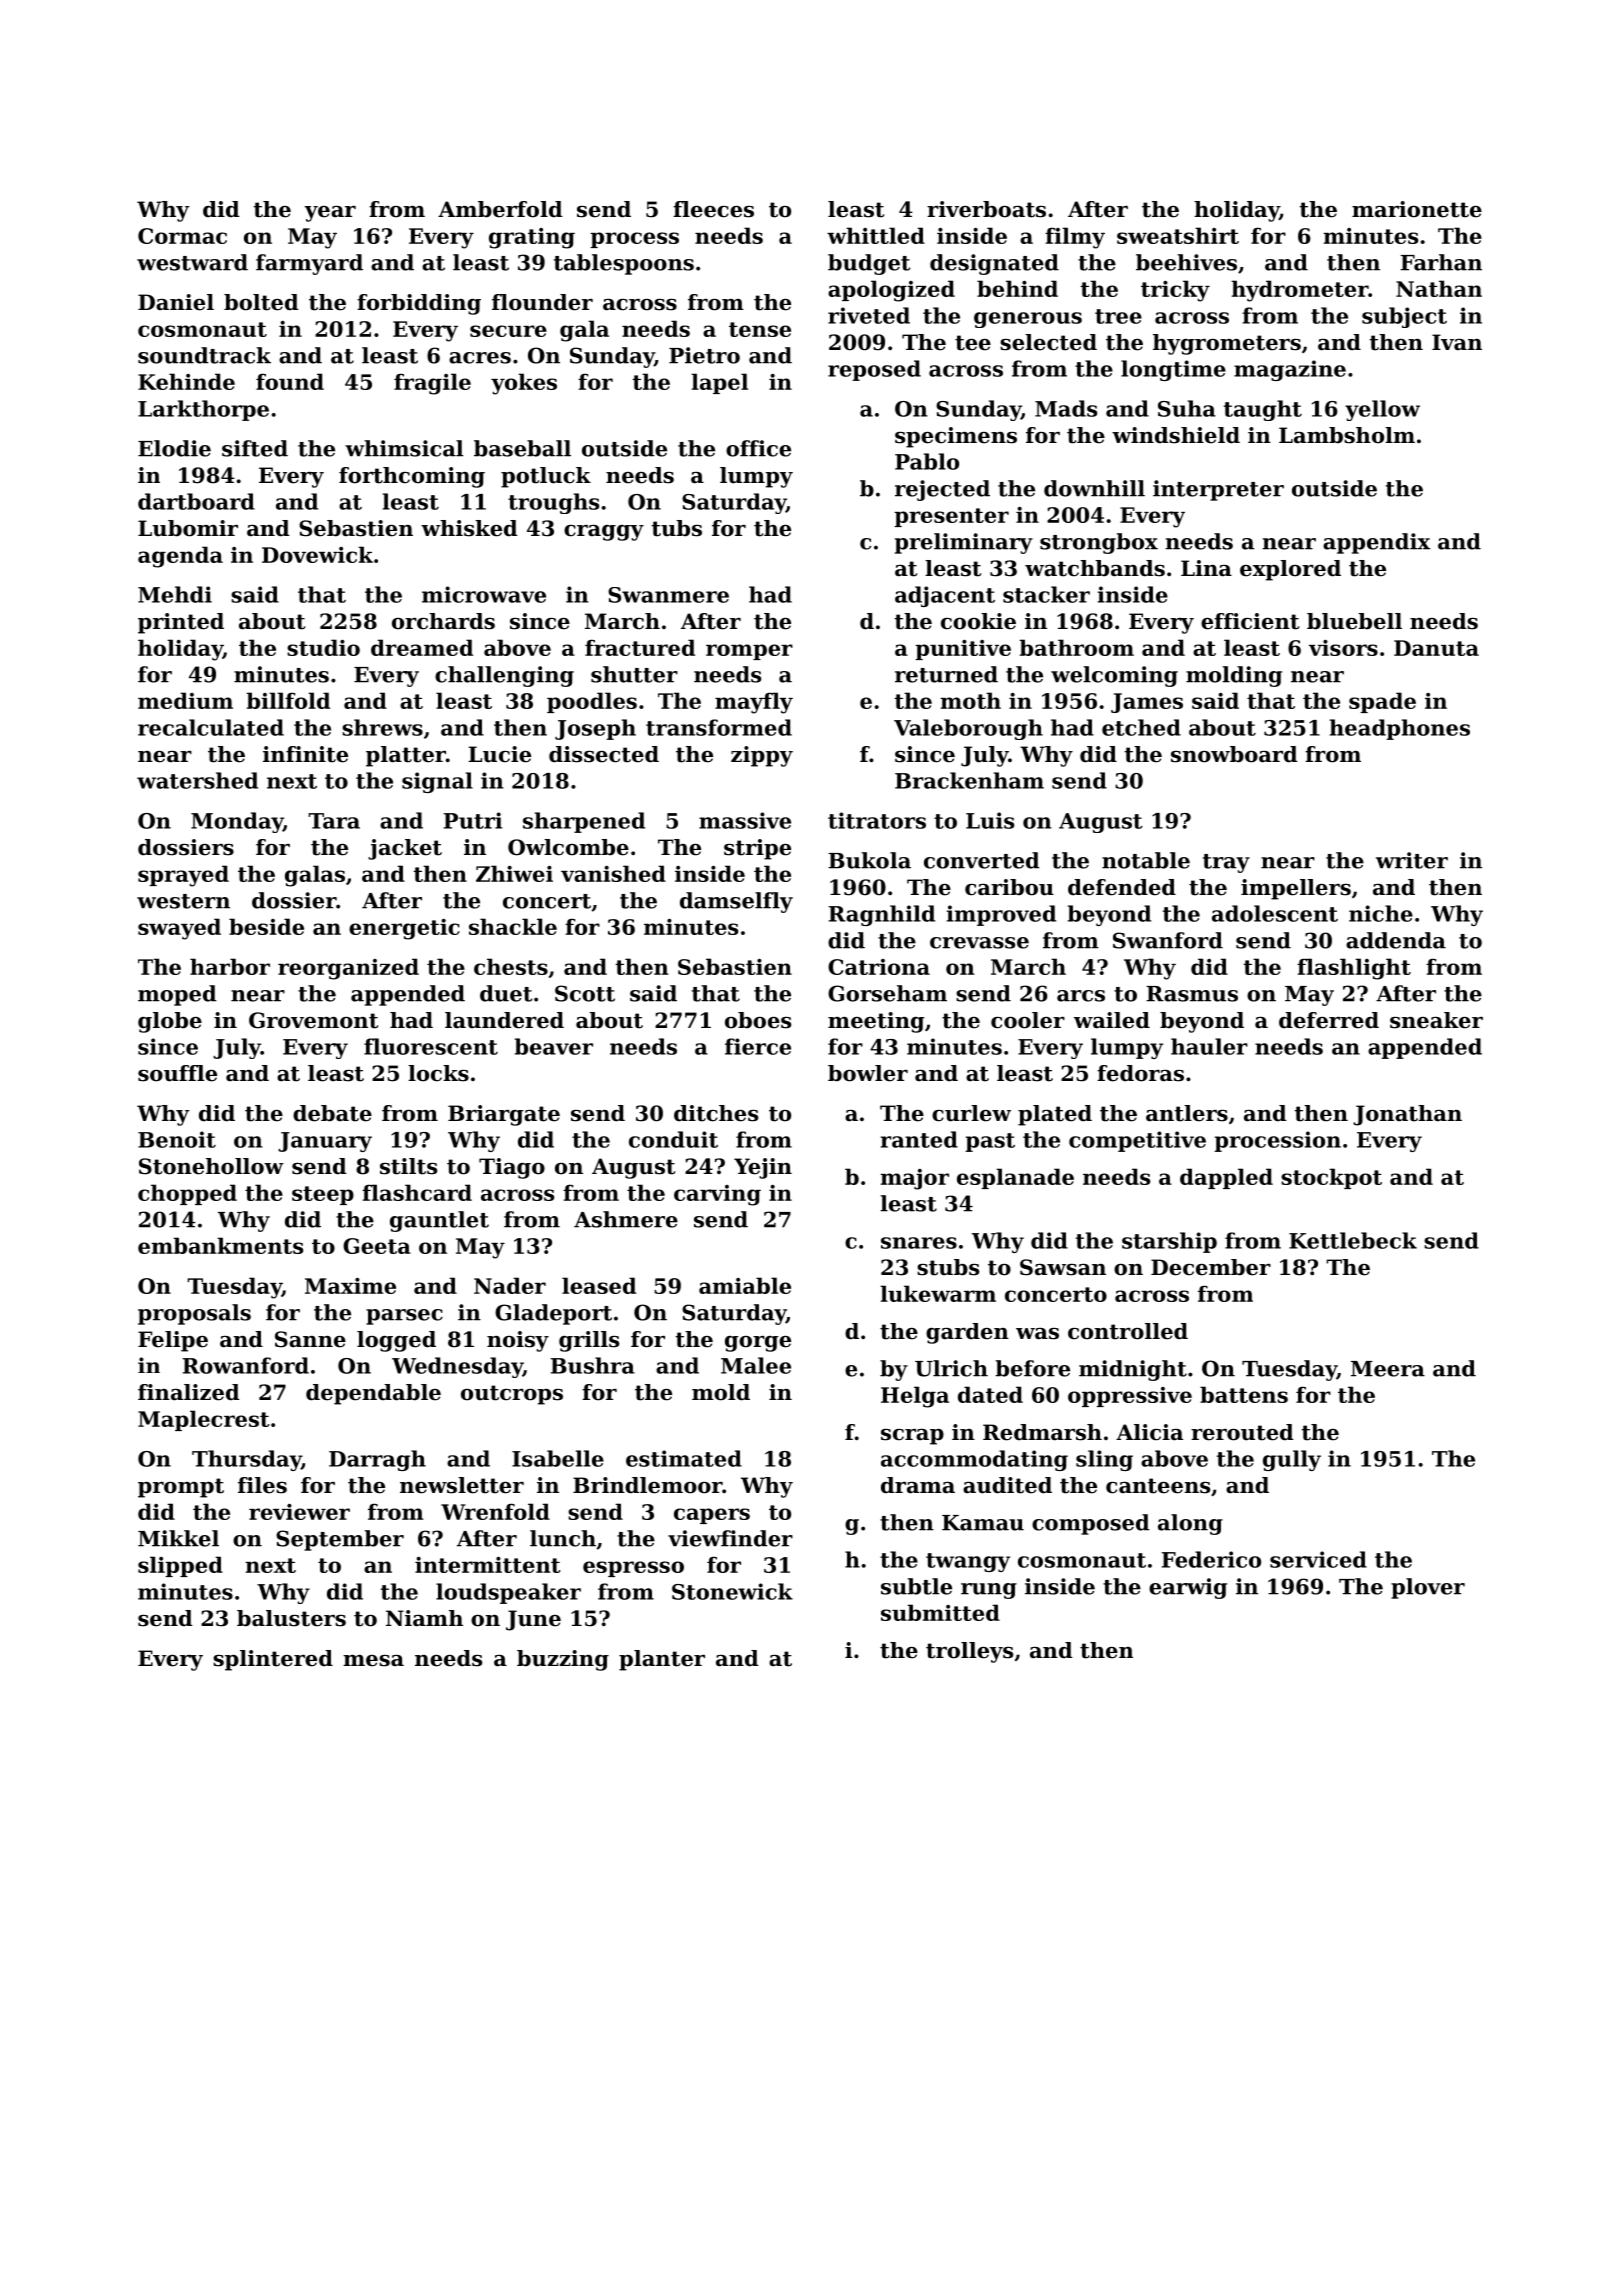  What do you see at coordinates (186, 381) in the screenshot?
I see `Kehinde` at bounding box center [186, 381].
